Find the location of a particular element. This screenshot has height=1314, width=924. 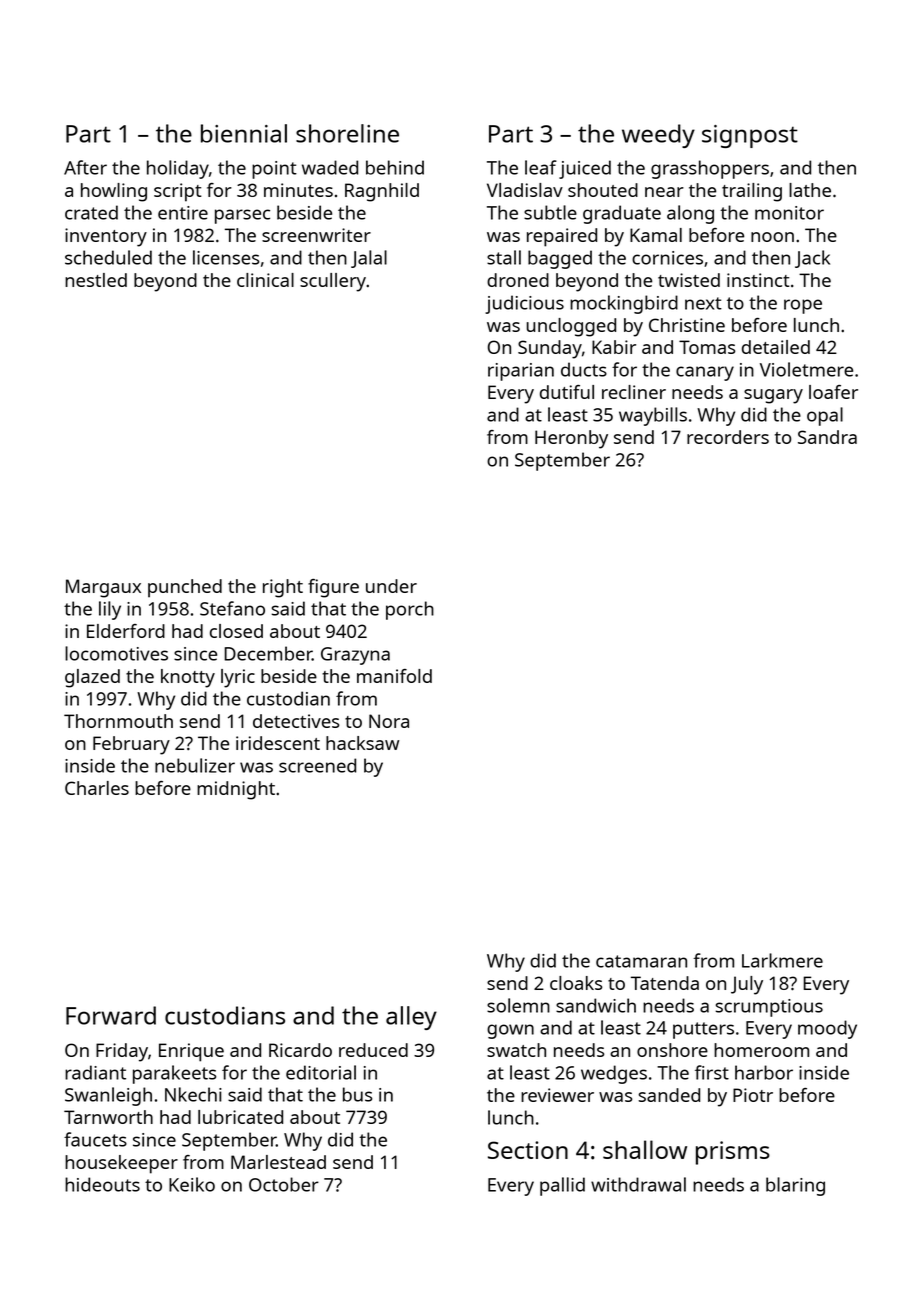

right is located at coordinates (283, 588).
